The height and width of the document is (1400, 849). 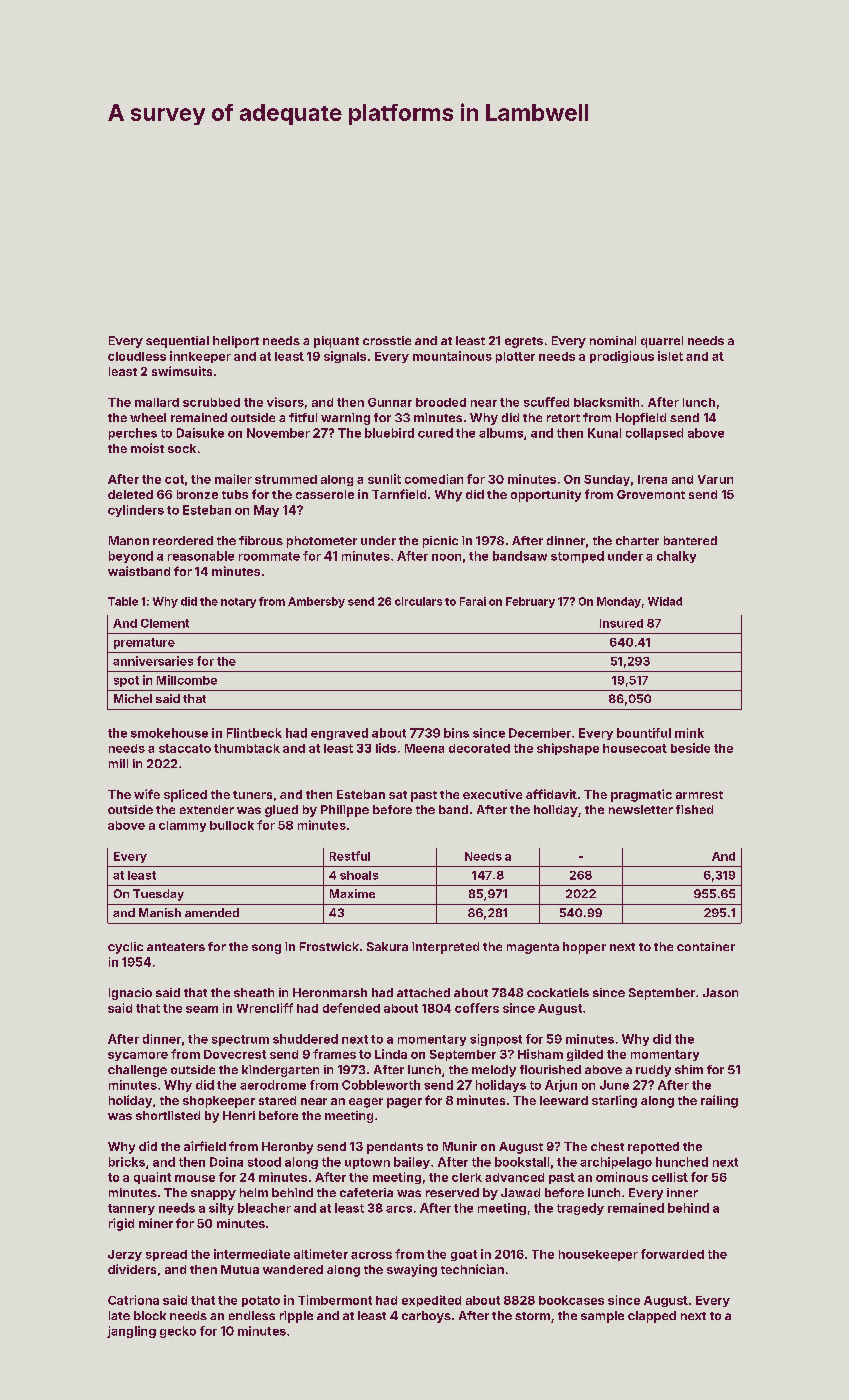 What do you see at coordinates (715, 479) in the document?
I see `Varun` at bounding box center [715, 479].
